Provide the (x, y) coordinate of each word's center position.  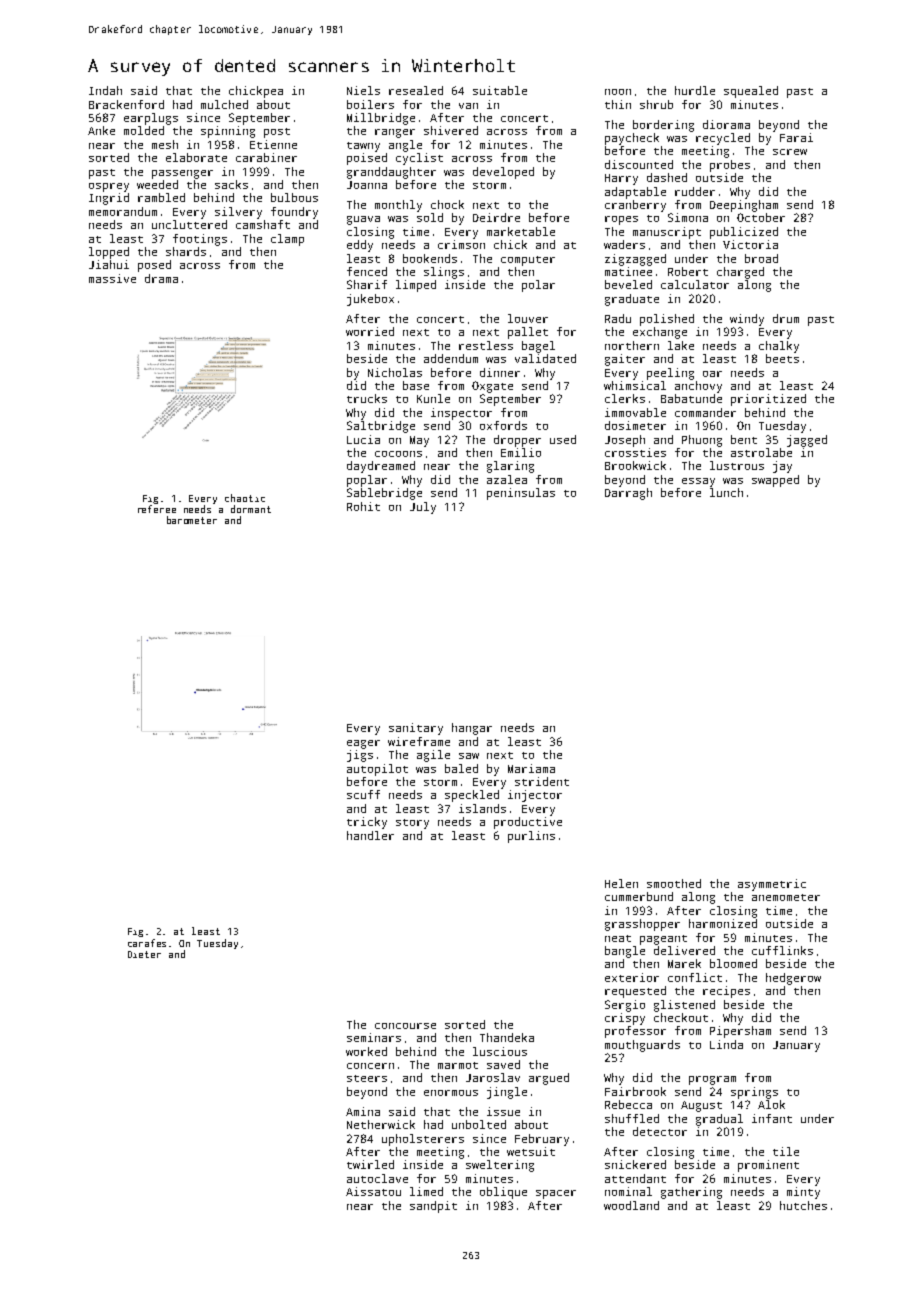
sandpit (433, 1207)
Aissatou (373, 1191)
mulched (224, 104)
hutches (803, 1205)
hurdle (695, 90)
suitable (500, 90)
